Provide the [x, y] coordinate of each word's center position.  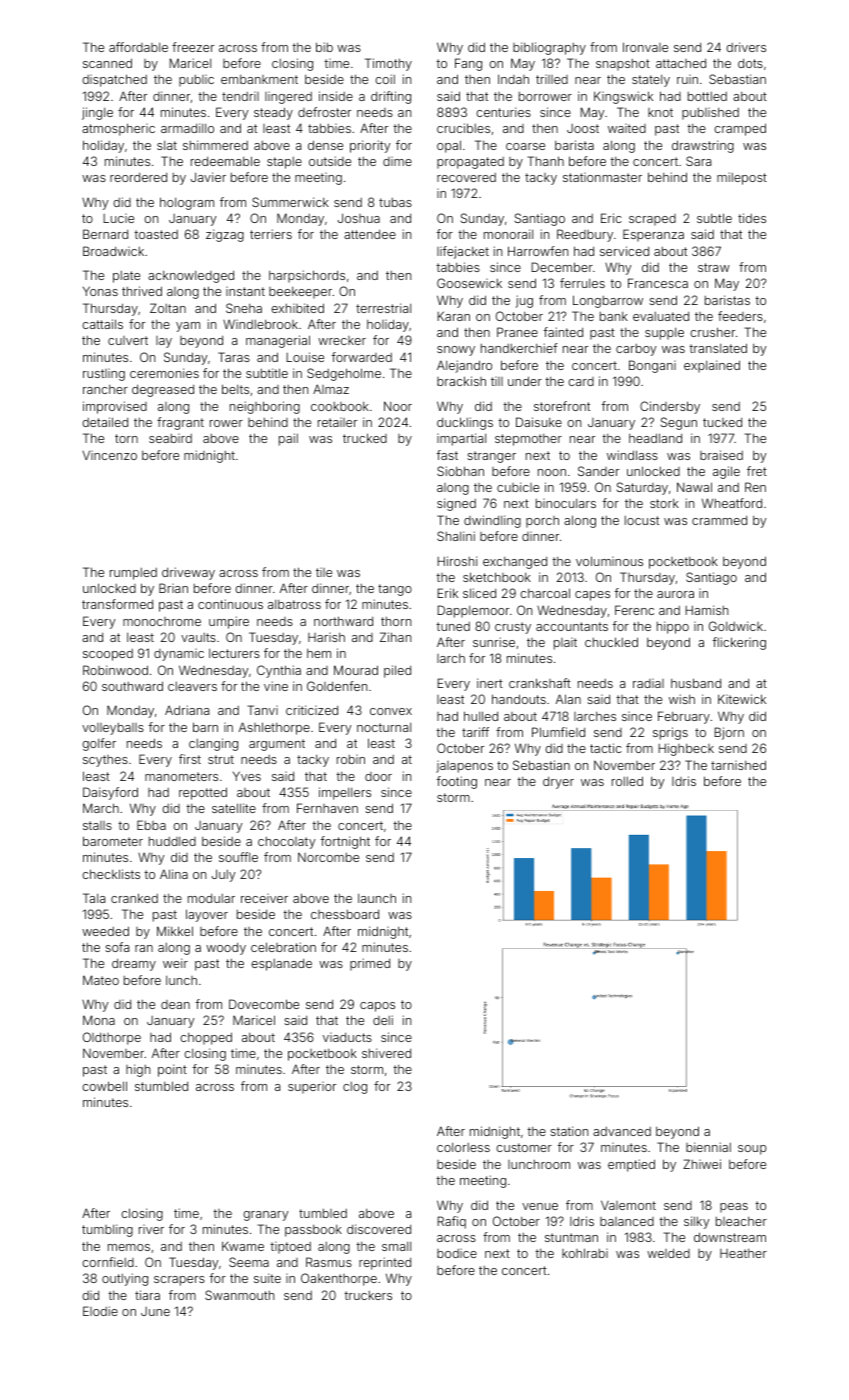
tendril [240, 96]
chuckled [611, 642]
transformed [117, 604]
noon [552, 472]
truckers [368, 1295]
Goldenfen [337, 686]
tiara [147, 1295]
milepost [742, 178]
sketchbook [497, 577]
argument [277, 745]
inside [336, 96]
